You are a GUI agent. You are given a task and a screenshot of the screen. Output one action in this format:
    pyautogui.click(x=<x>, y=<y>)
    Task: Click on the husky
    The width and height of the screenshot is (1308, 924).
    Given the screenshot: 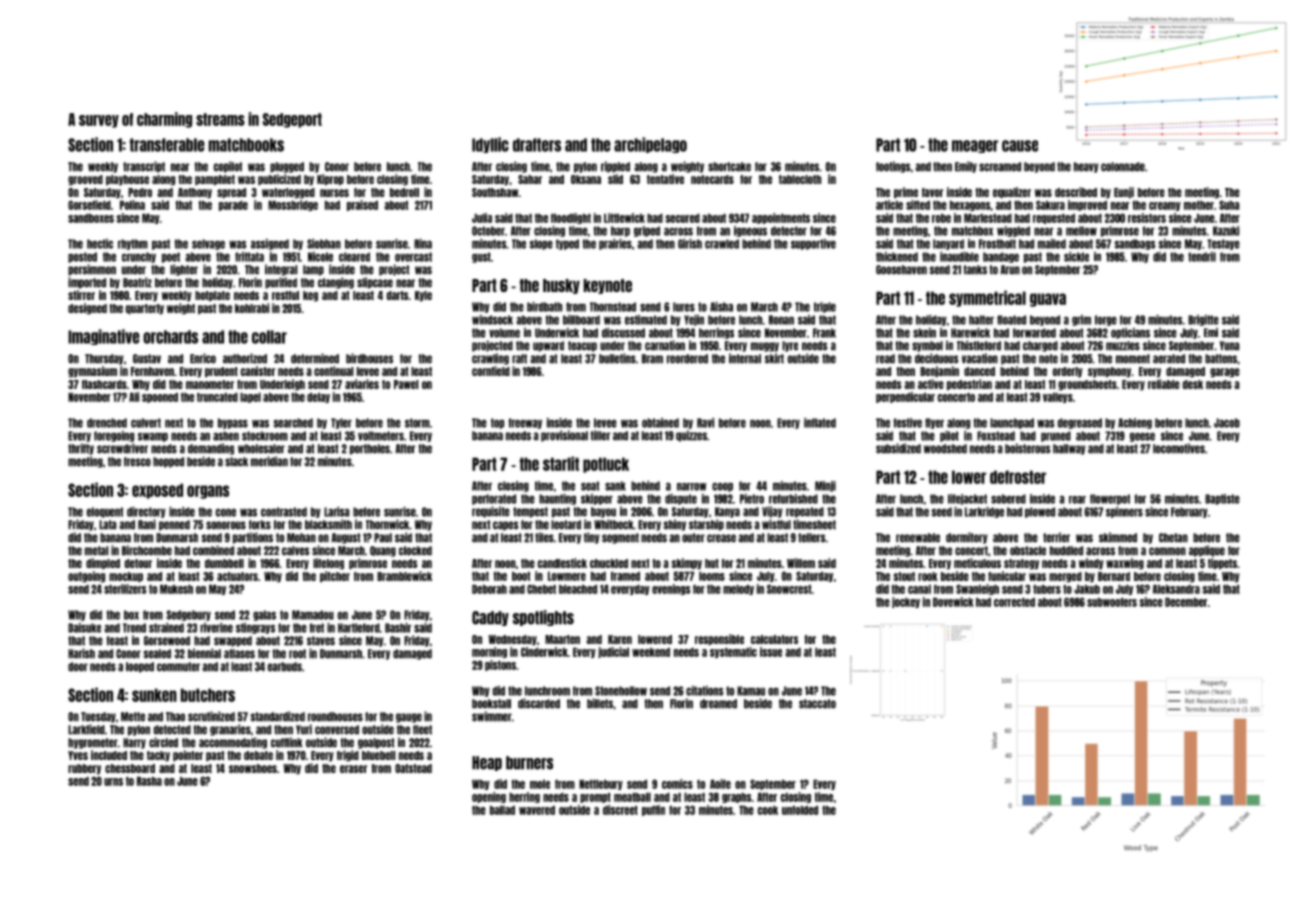 What is the action you would take?
    pyautogui.click(x=561, y=286)
